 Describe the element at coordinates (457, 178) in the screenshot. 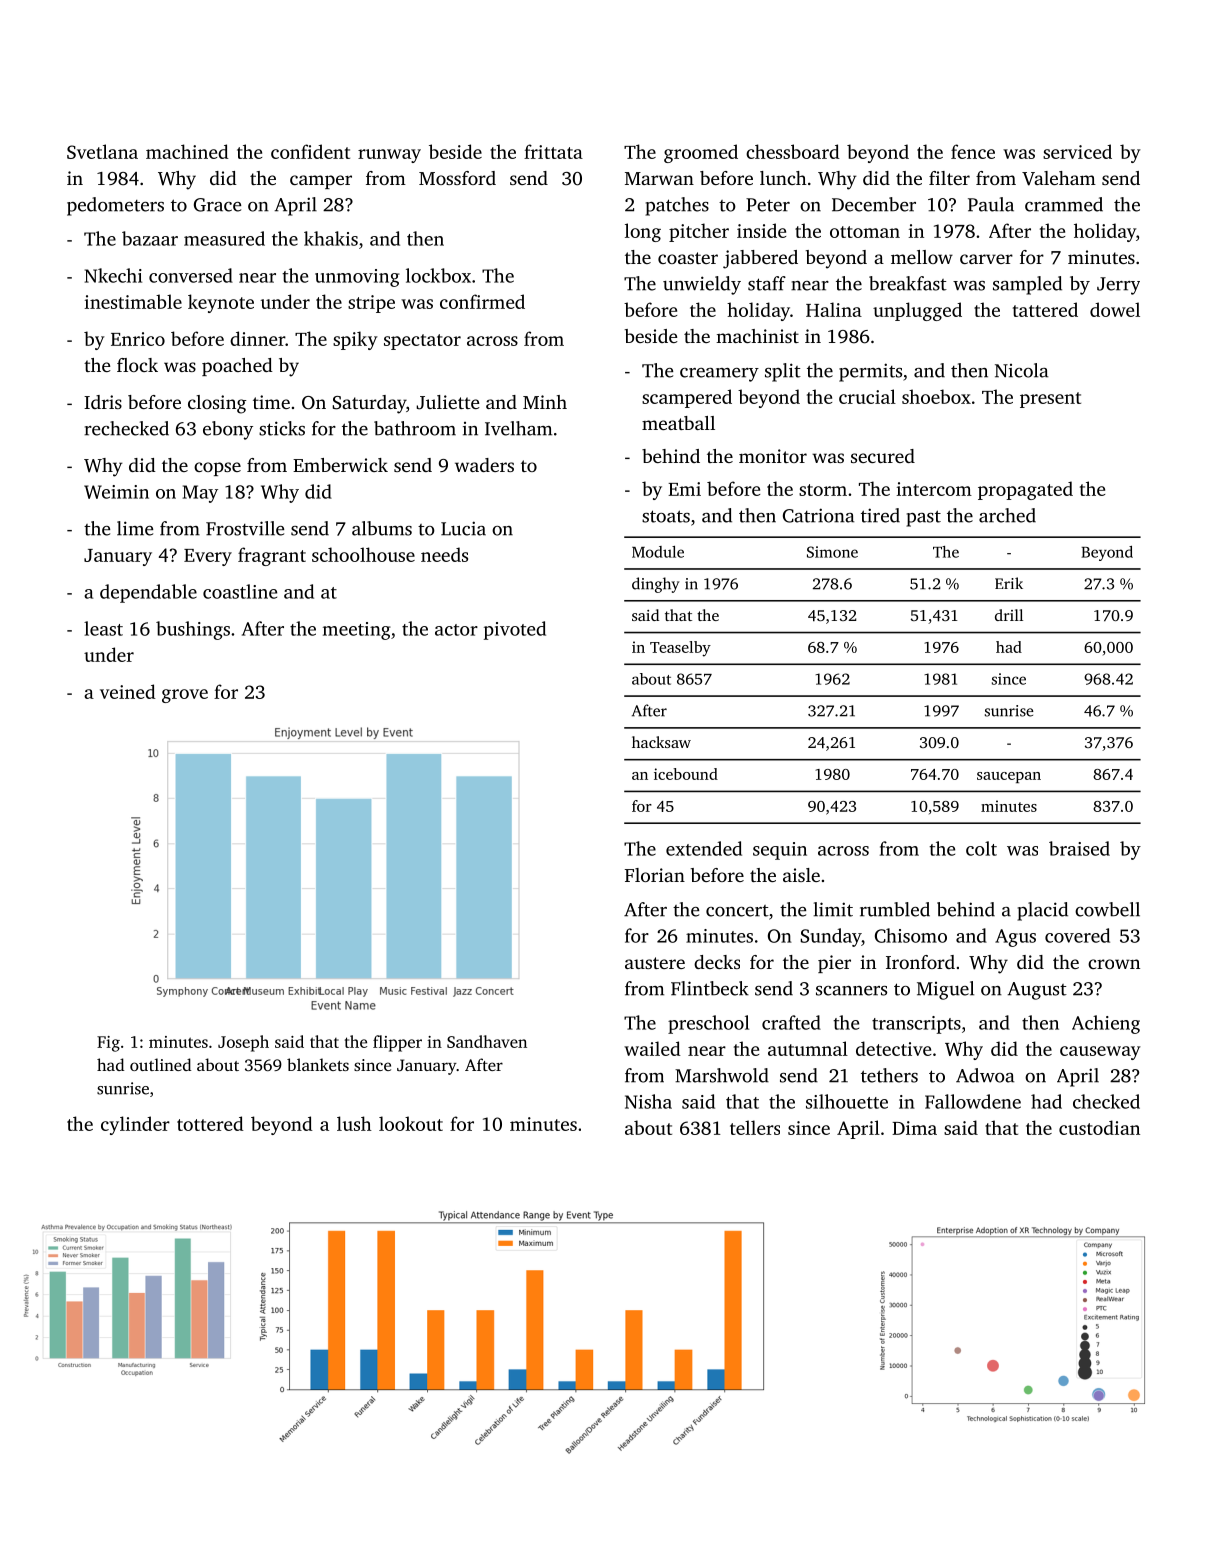

I see `Mossford` at that location.
